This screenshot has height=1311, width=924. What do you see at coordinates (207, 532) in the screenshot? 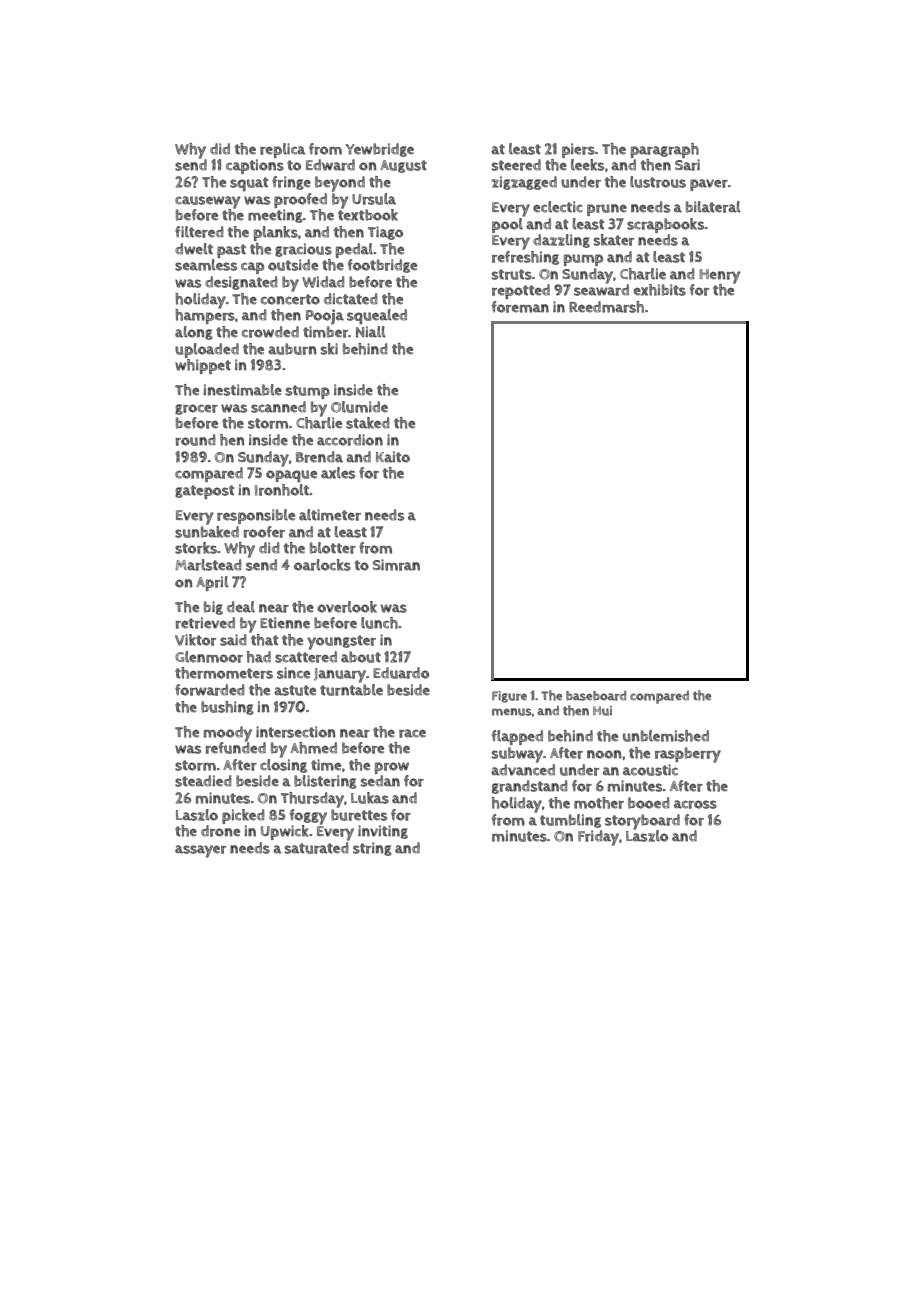
I see `sunbaked` at bounding box center [207, 532].
